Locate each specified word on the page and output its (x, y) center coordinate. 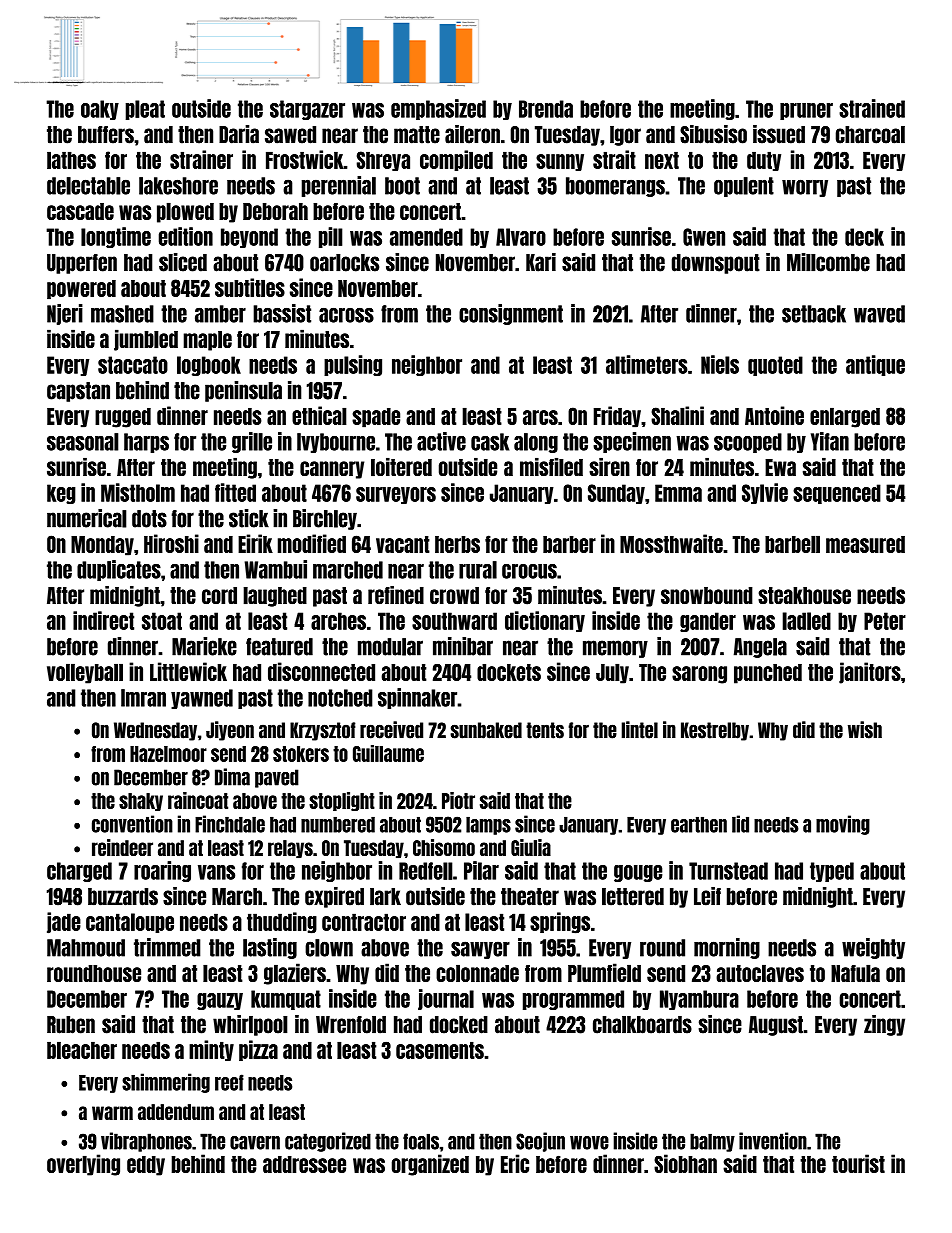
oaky (100, 110)
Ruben (71, 1025)
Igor (625, 136)
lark (385, 897)
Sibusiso (713, 134)
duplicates (119, 570)
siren (609, 467)
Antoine (774, 415)
